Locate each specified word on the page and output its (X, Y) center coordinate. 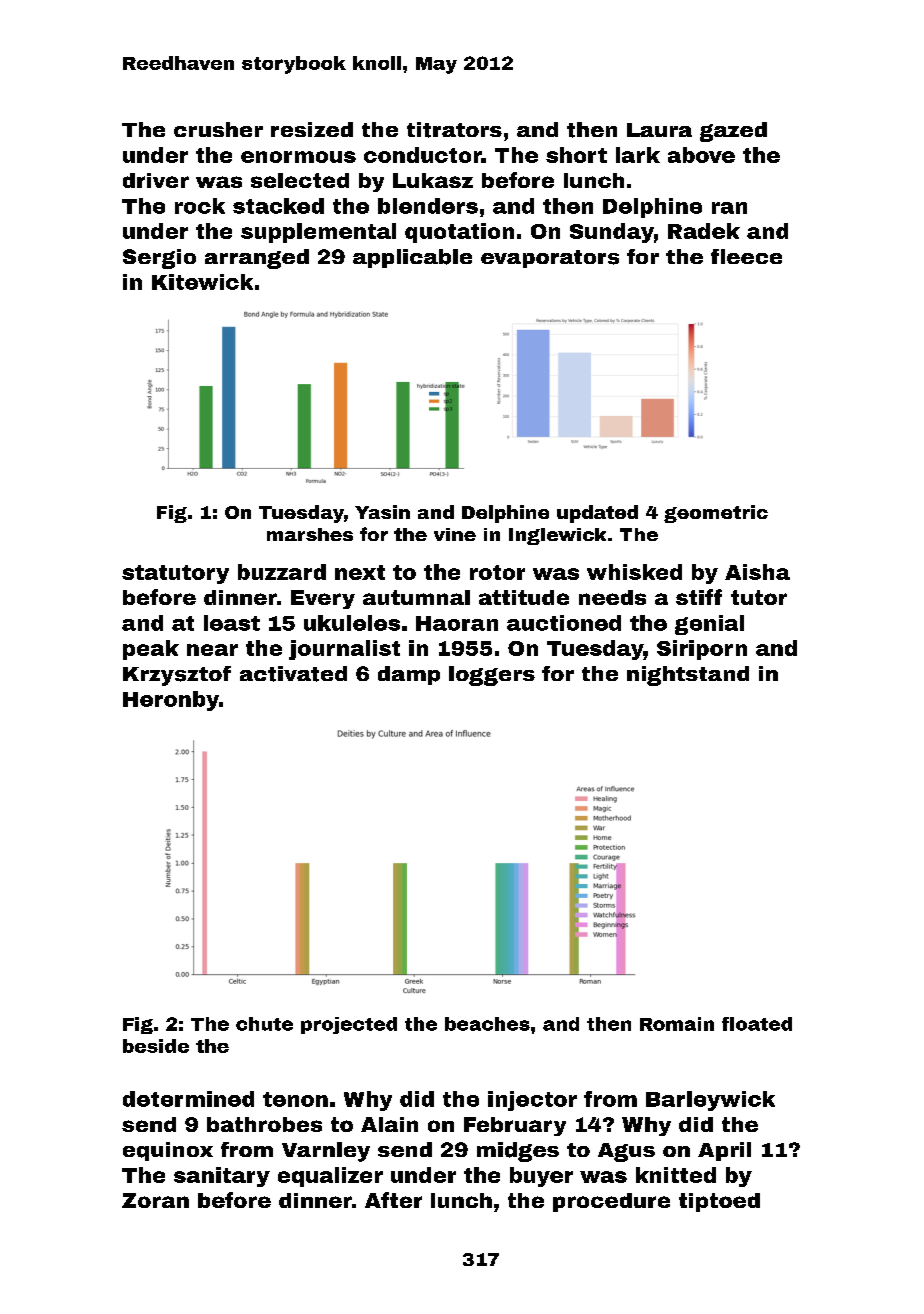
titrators (454, 130)
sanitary (222, 1177)
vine (455, 534)
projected (349, 1025)
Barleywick (710, 1101)
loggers (492, 676)
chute (264, 1024)
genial (709, 625)
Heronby (171, 701)
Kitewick (202, 282)
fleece (746, 256)
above (701, 155)
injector (532, 1101)
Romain (677, 1024)
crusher (218, 129)
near (212, 650)
